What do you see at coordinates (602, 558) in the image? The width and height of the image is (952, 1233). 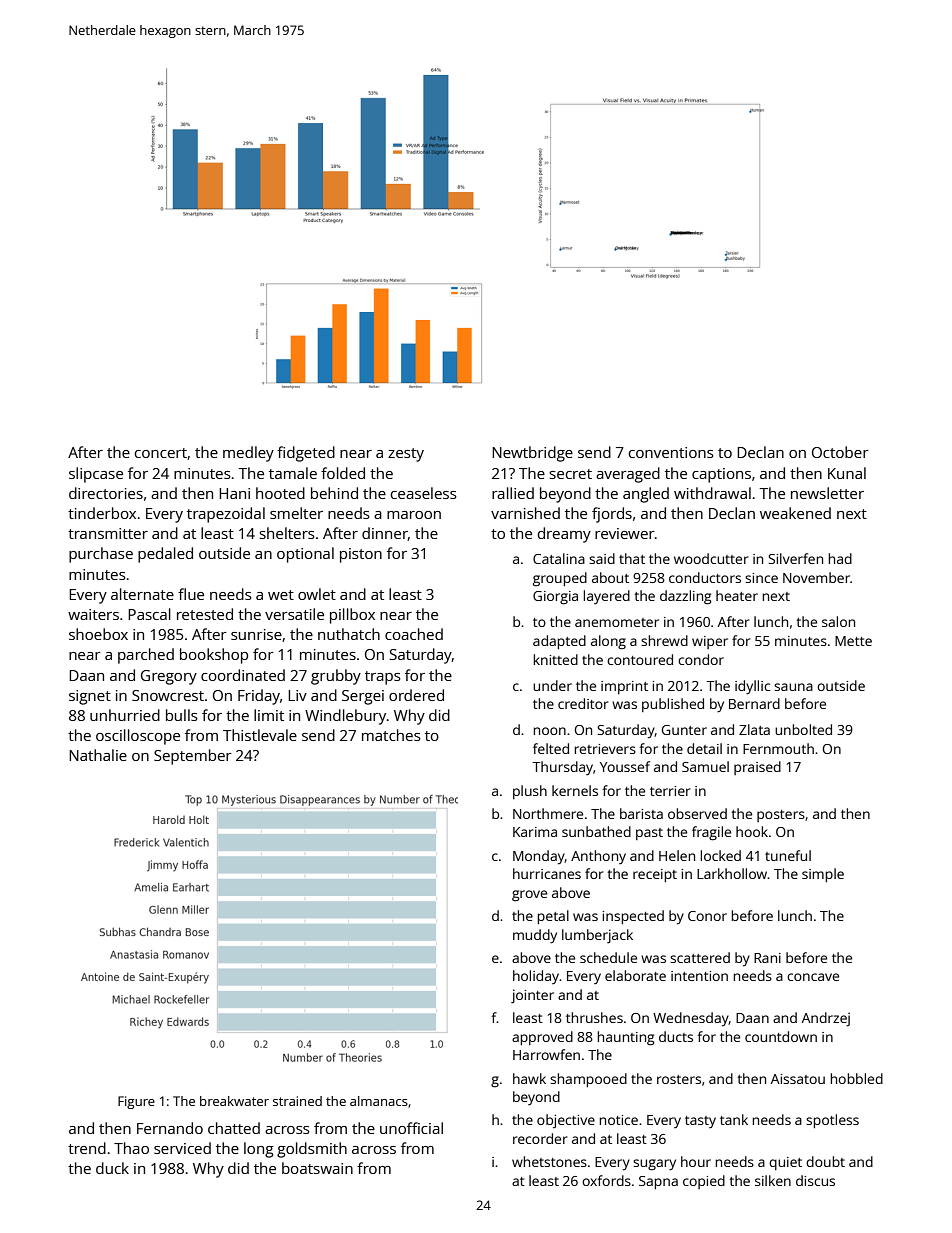 I see `said` at bounding box center [602, 558].
